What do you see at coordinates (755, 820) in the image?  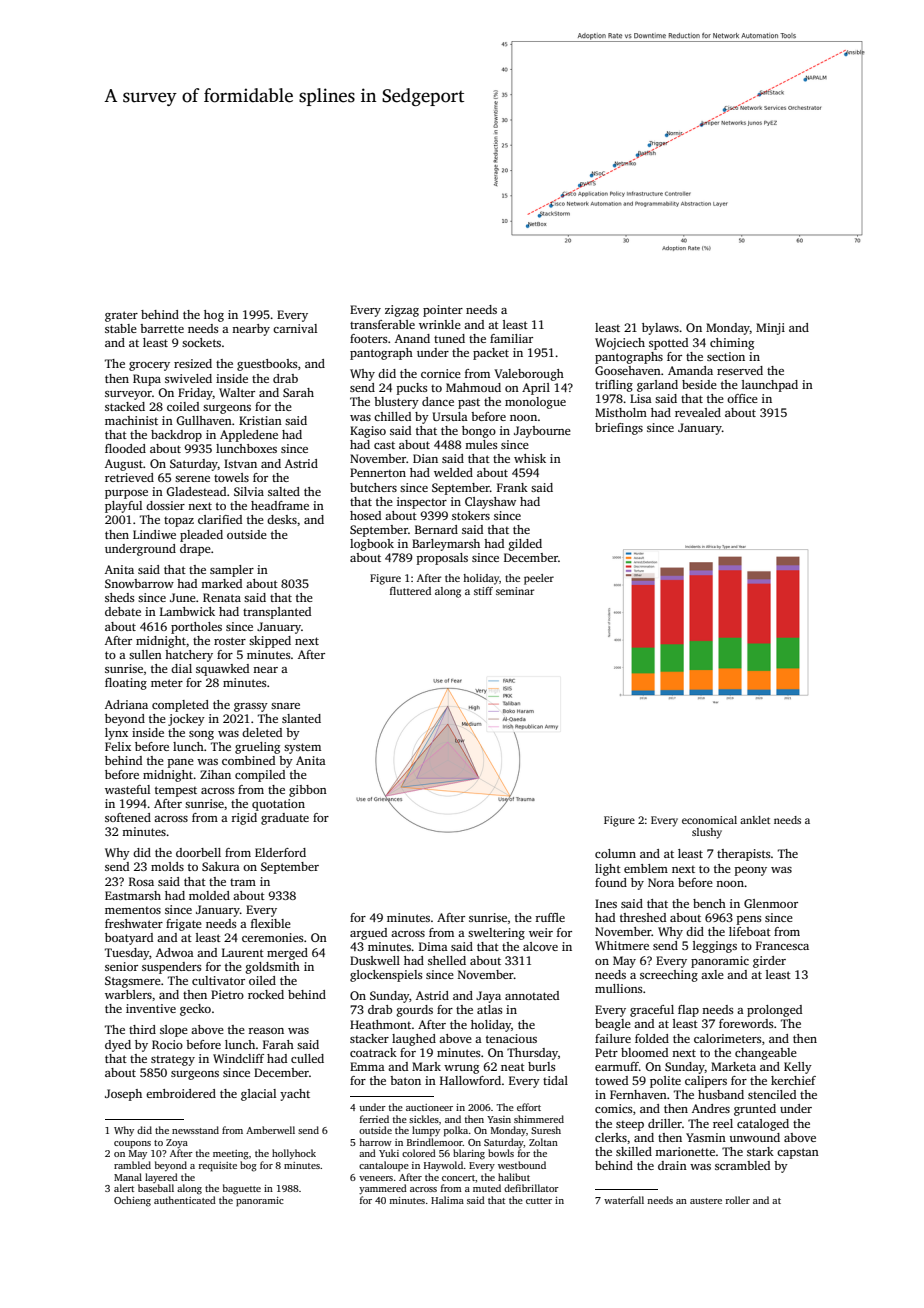 I see `anklet` at bounding box center [755, 820].
